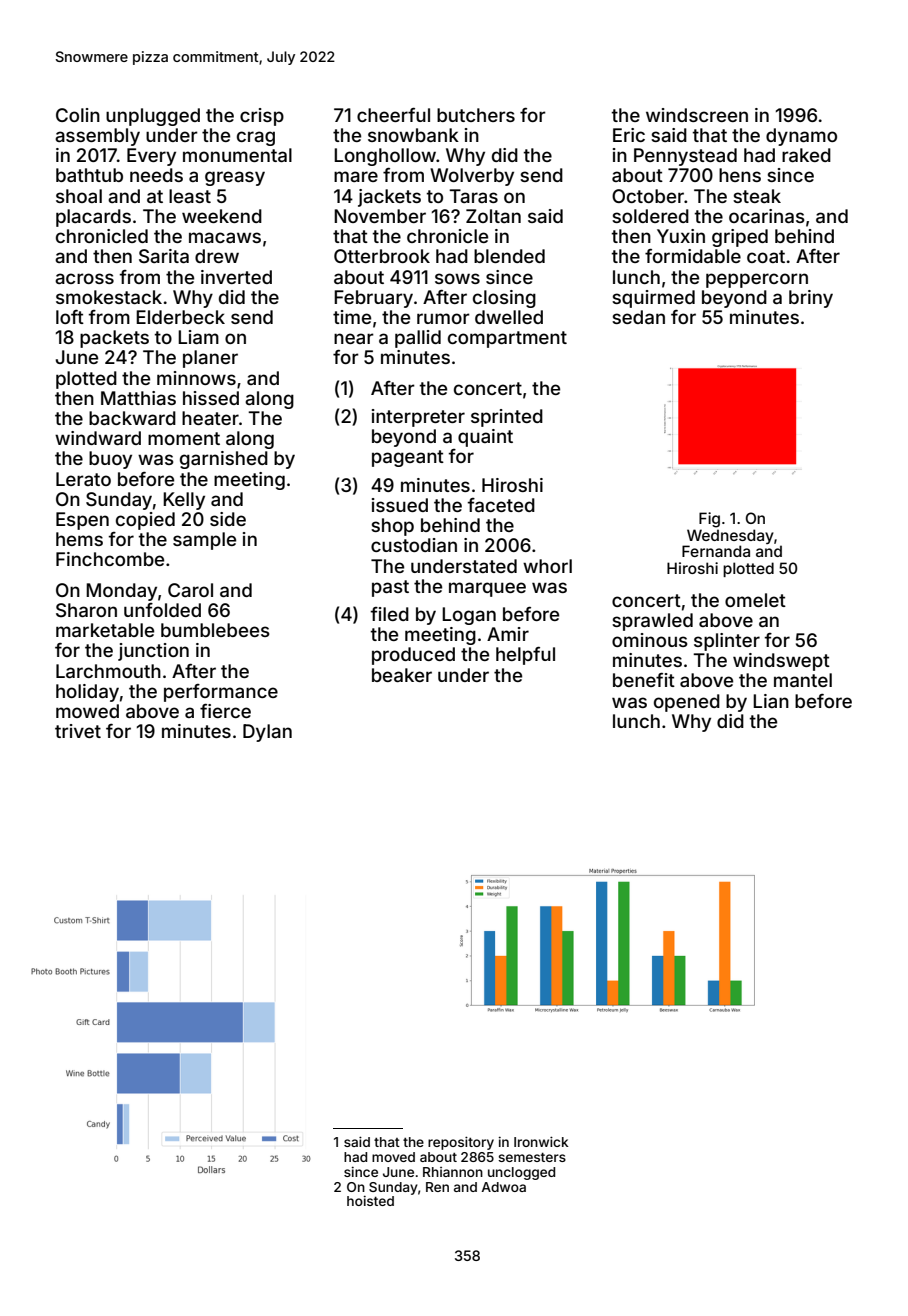  What do you see at coordinates (687, 703) in the image?
I see `opened` at bounding box center [687, 703].
